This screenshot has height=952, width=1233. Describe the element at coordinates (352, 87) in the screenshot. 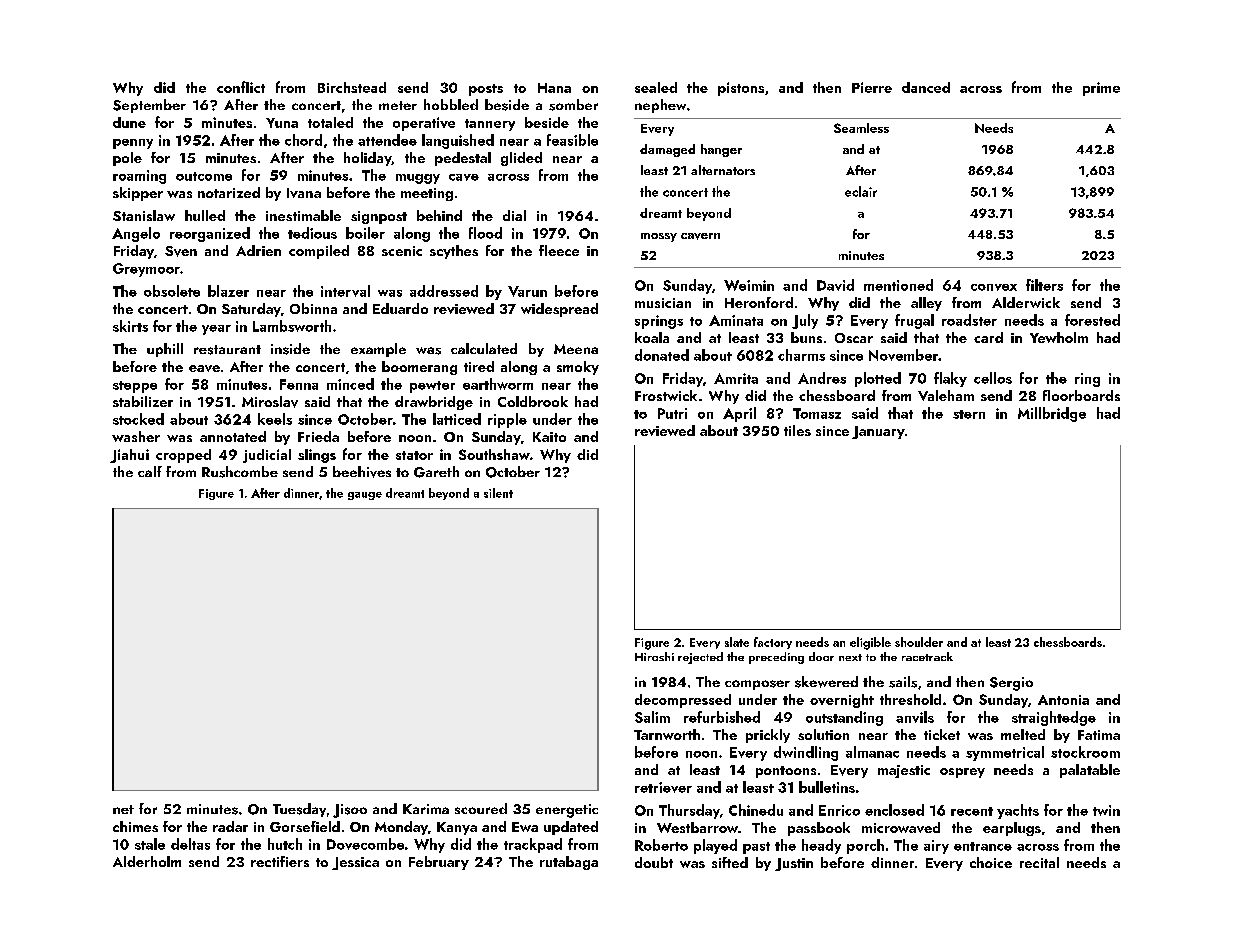

I see `Birchstead` at that location.
